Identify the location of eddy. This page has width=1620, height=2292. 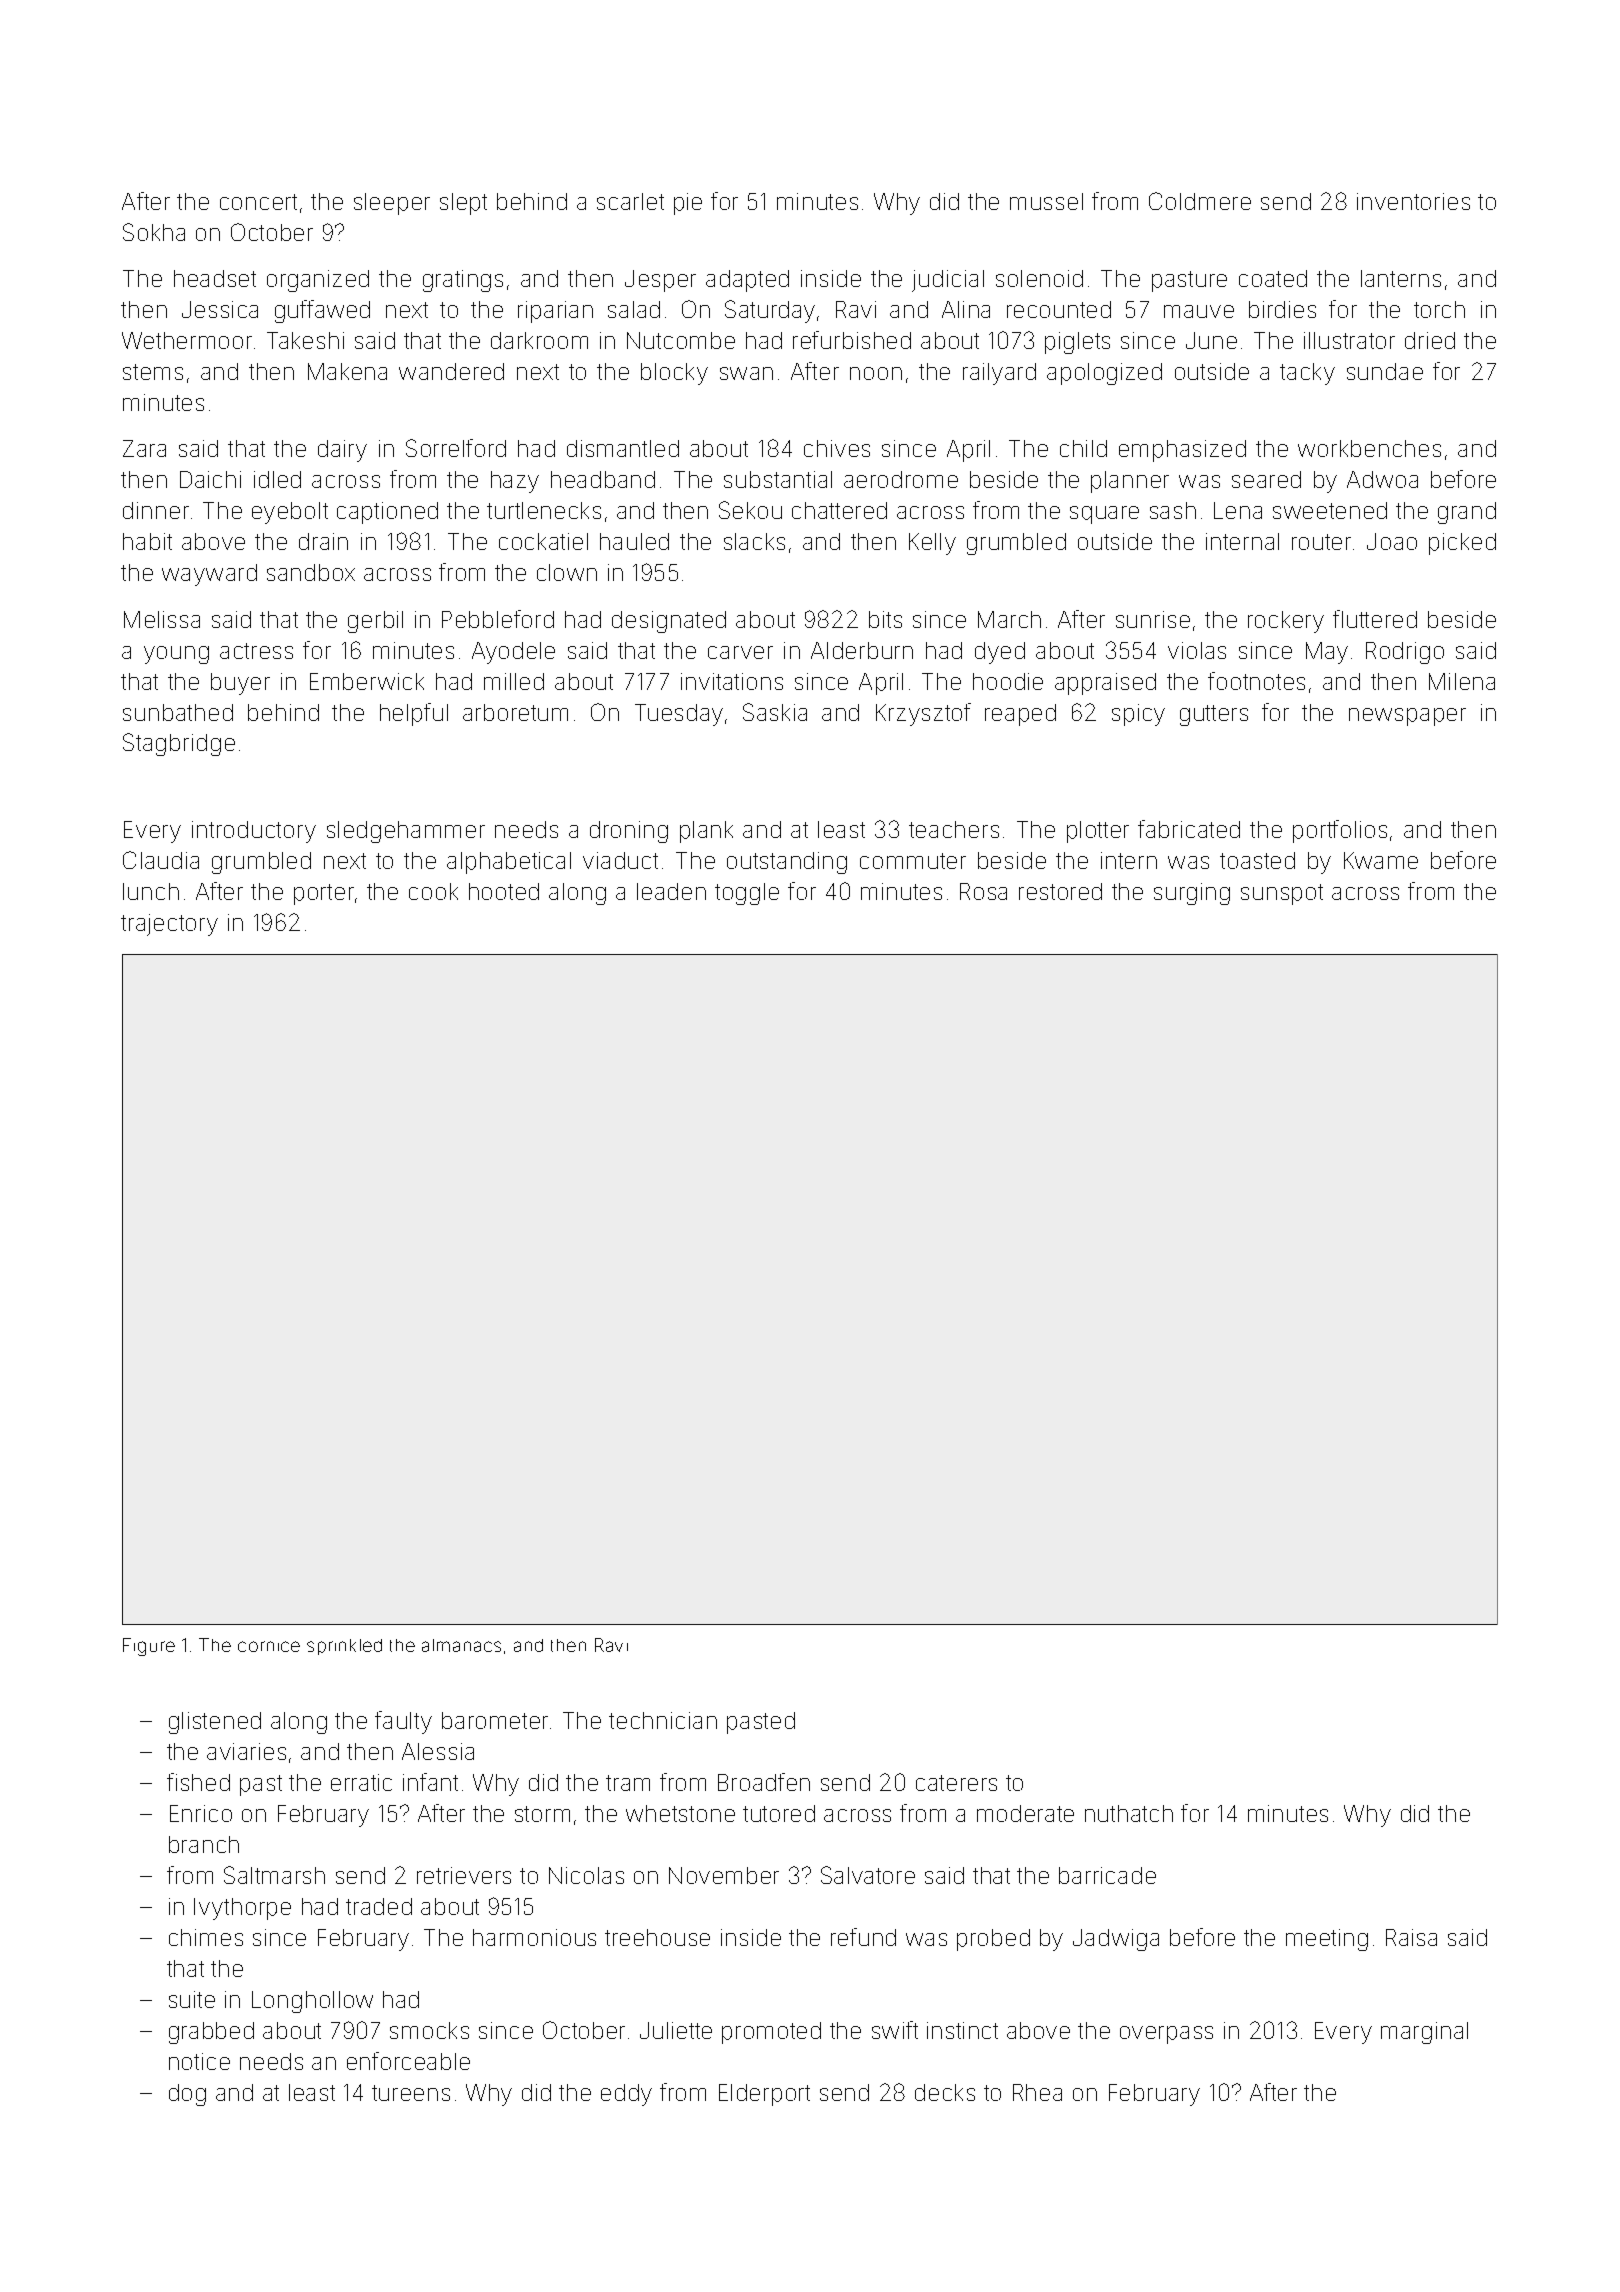
(626, 2095).
